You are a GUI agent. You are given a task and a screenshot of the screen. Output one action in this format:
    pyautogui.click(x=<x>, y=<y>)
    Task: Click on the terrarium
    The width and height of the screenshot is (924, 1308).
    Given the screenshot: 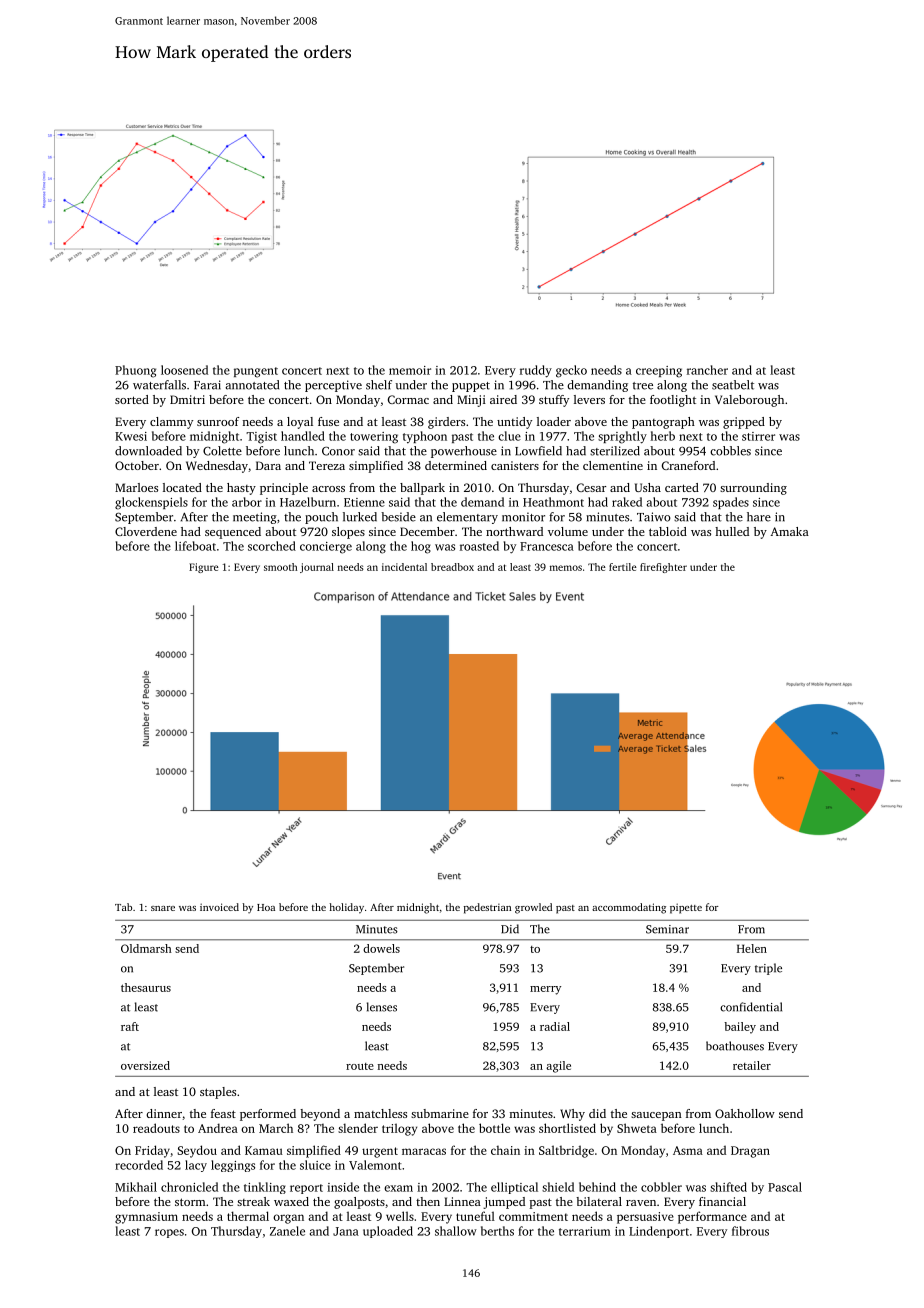 What is the action you would take?
    pyautogui.click(x=585, y=1231)
